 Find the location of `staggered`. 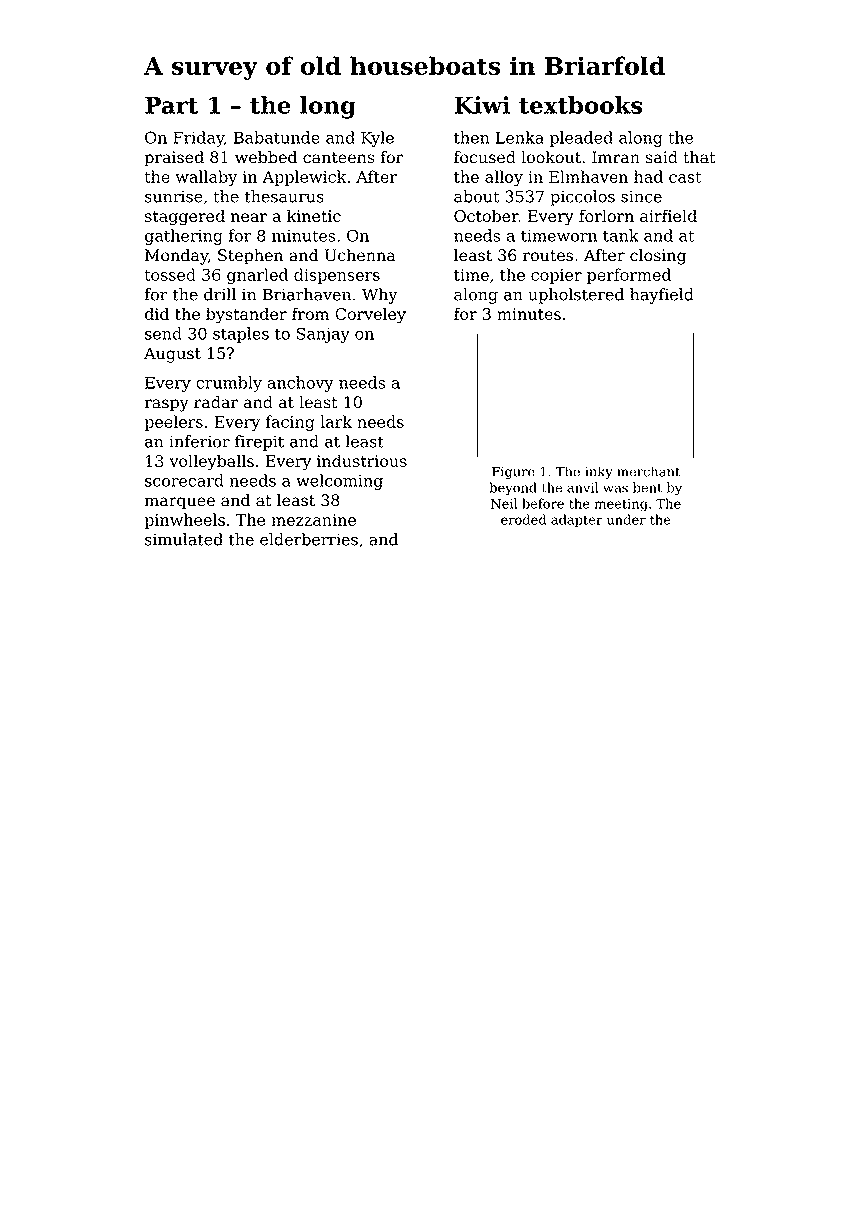

staggered is located at coordinates (185, 217).
